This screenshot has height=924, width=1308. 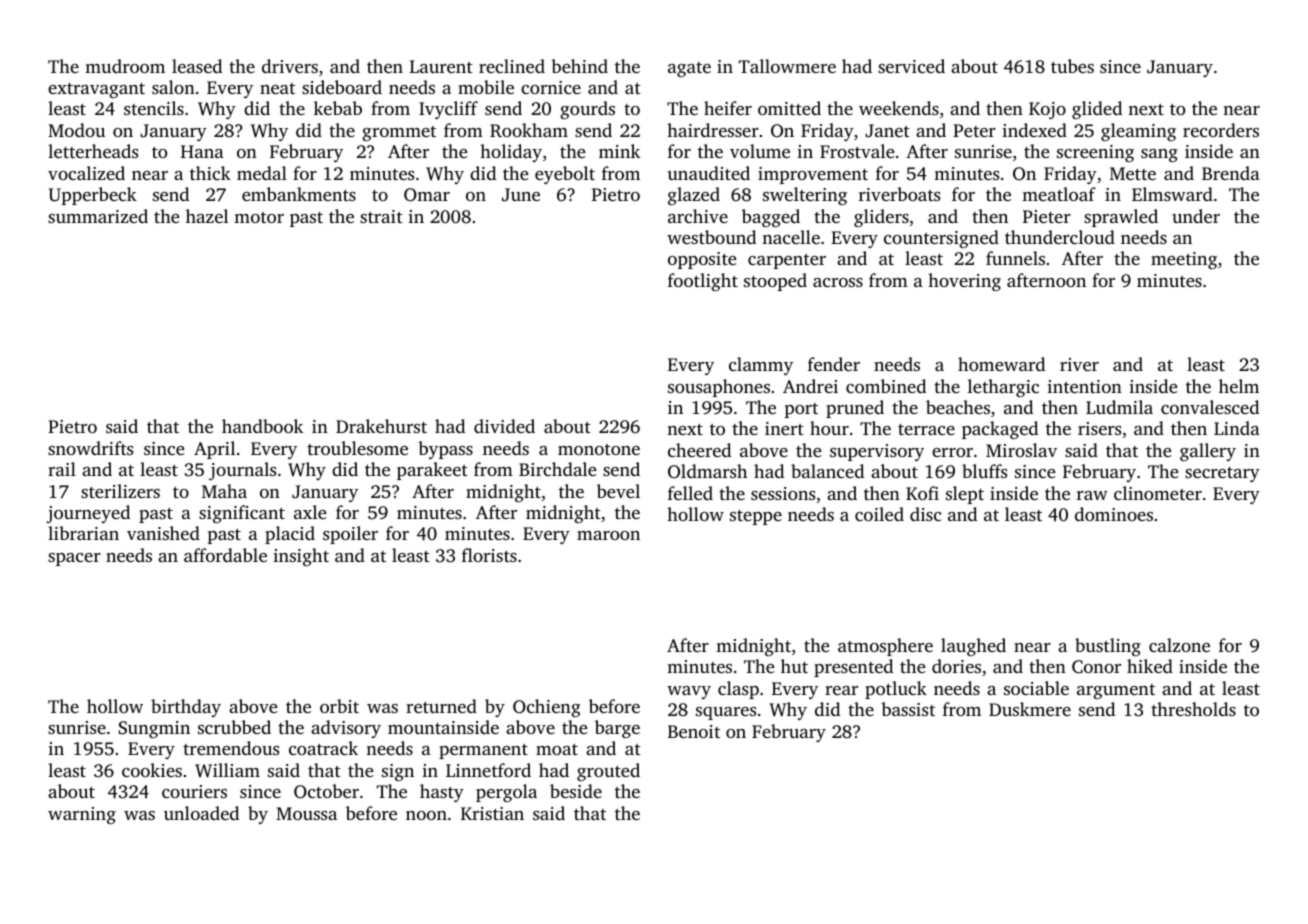 I want to click on serviced, so click(x=911, y=66).
